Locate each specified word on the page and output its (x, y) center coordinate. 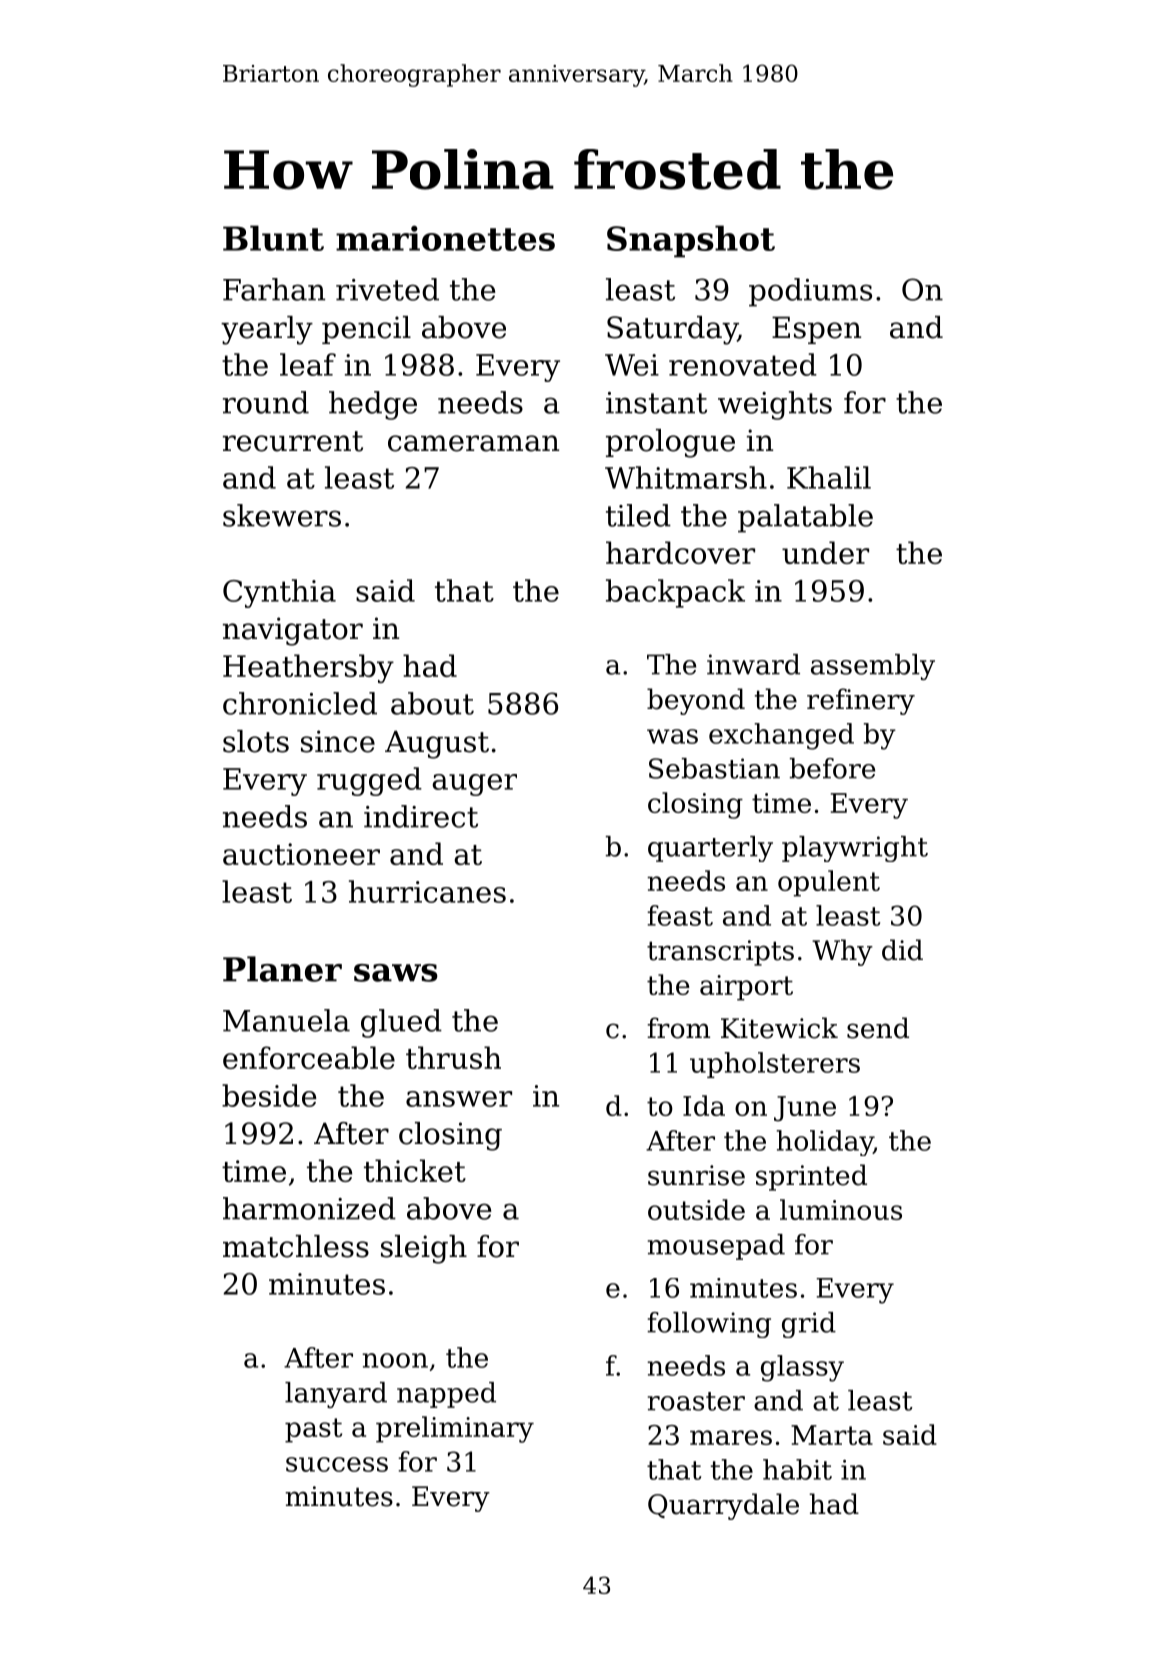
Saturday (672, 330)
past (313, 1430)
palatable (805, 518)
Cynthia (279, 593)
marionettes (445, 238)
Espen (816, 330)
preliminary (455, 1429)
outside (696, 1209)
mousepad (716, 1247)
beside (269, 1095)
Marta (832, 1435)
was (672, 736)
